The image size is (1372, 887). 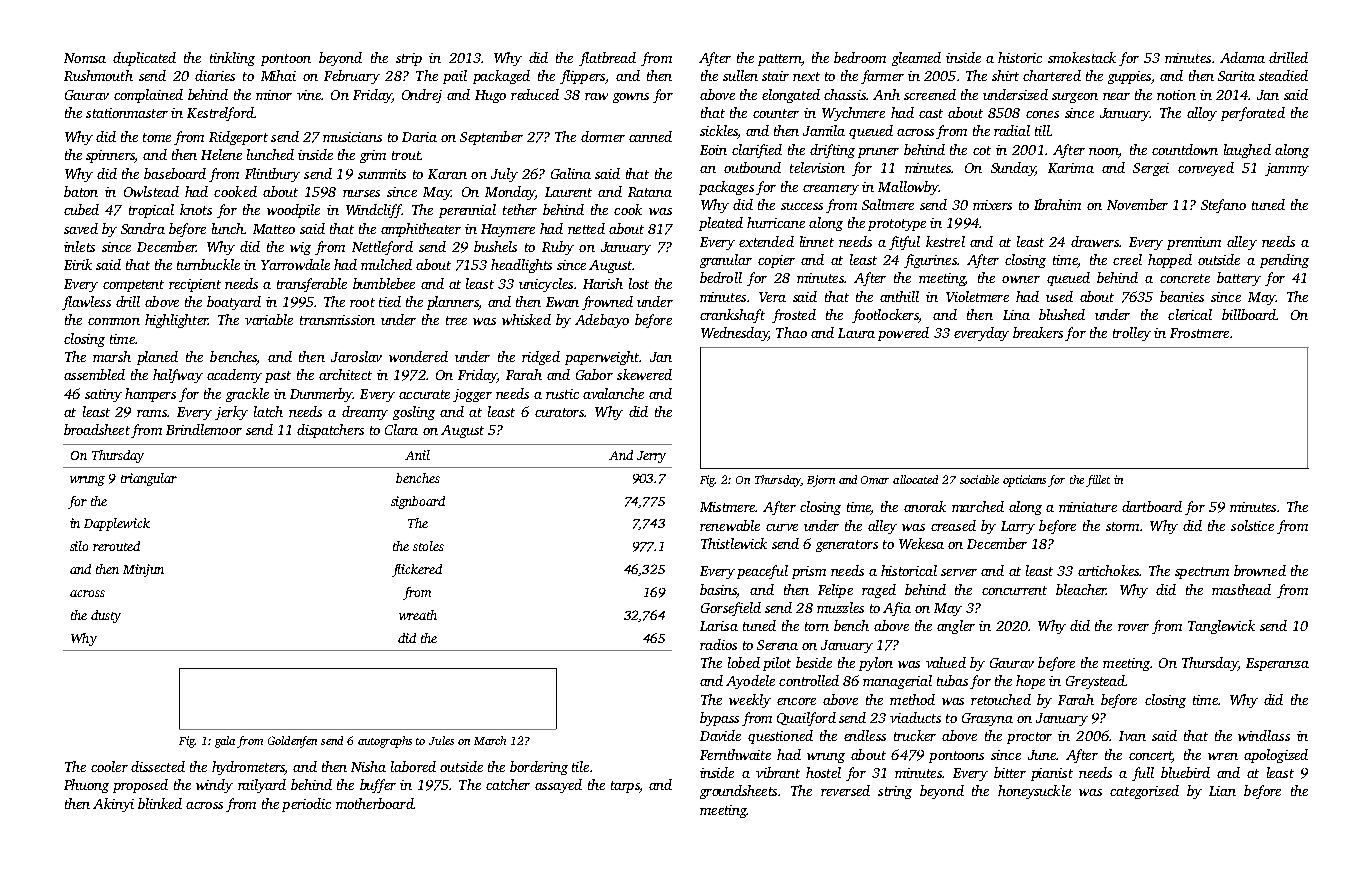 What do you see at coordinates (232, 59) in the screenshot?
I see `tinkling` at bounding box center [232, 59].
